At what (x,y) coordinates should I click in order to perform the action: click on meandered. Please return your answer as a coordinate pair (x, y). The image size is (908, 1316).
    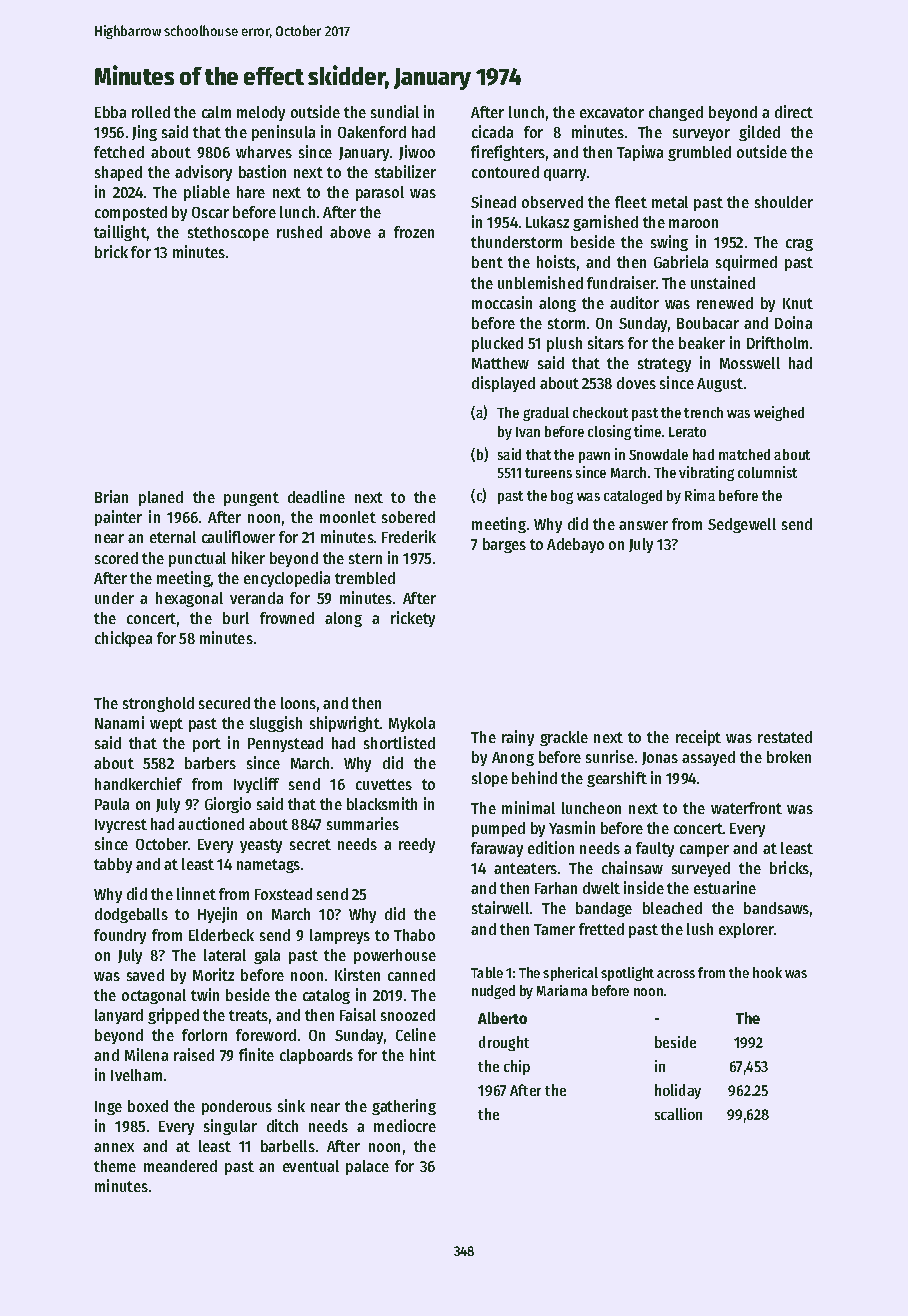
    Looking at the image, I should click on (180, 1166).
